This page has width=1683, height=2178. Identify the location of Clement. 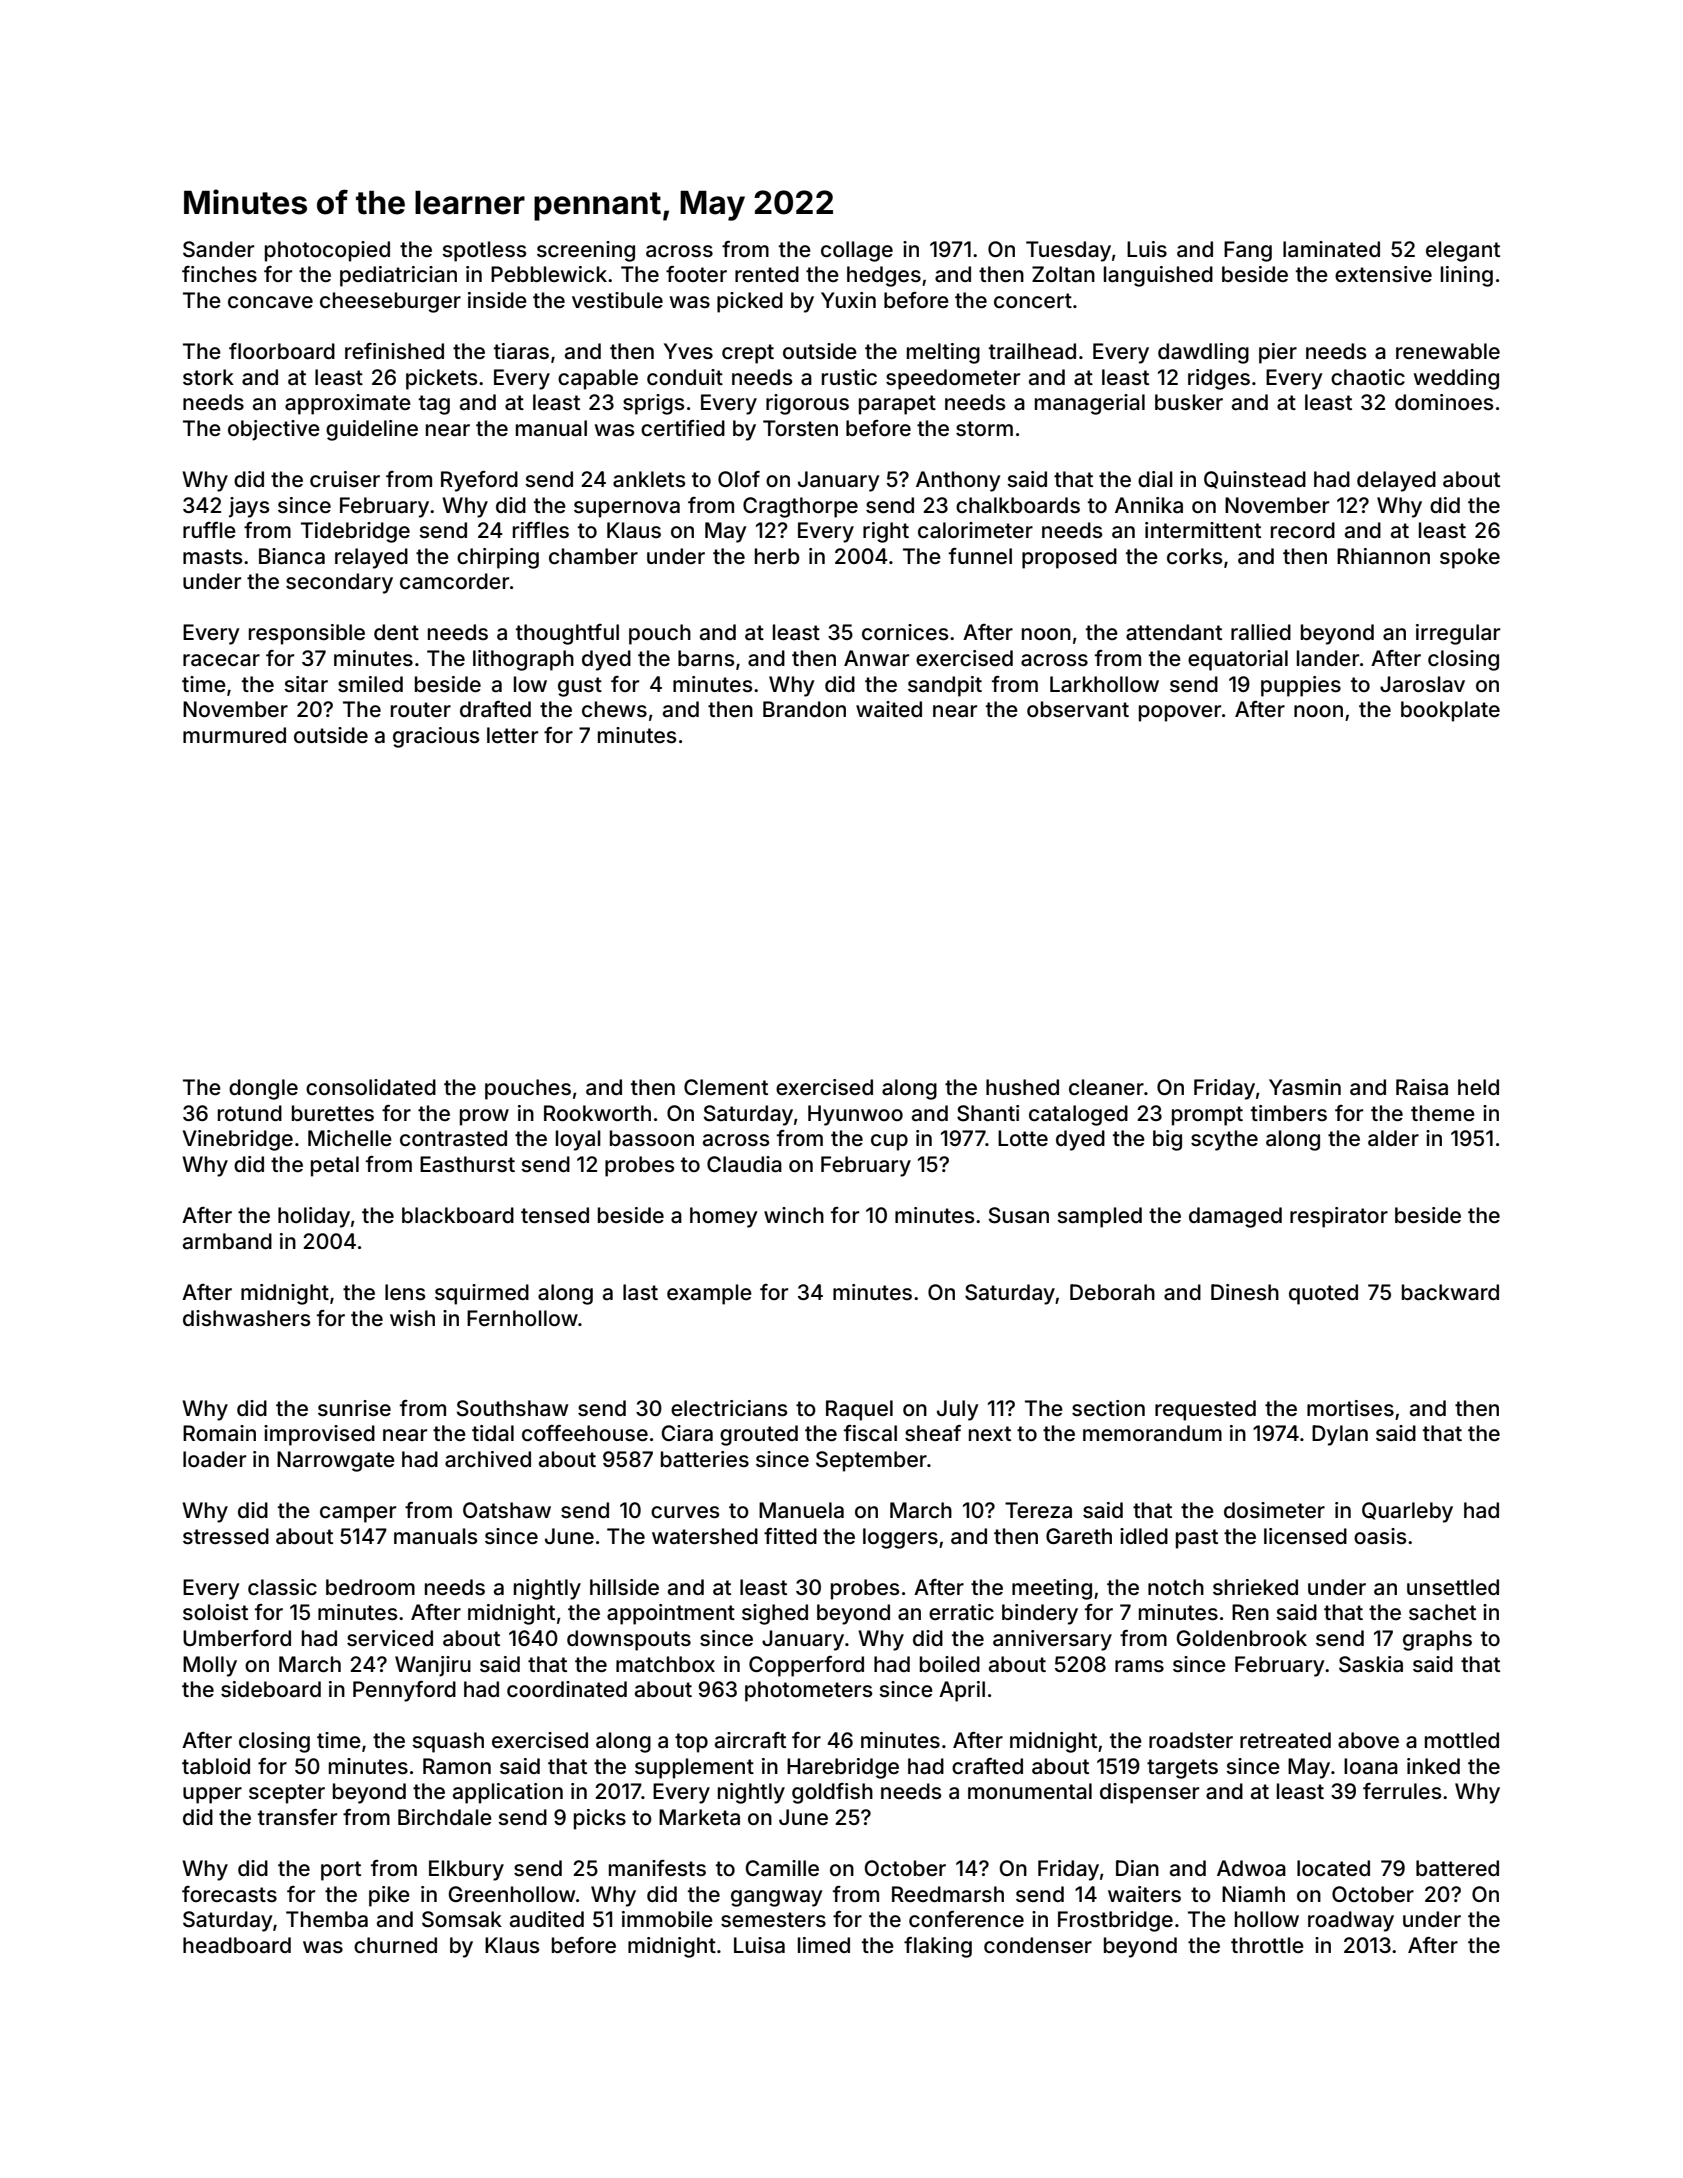
(726, 1087).
